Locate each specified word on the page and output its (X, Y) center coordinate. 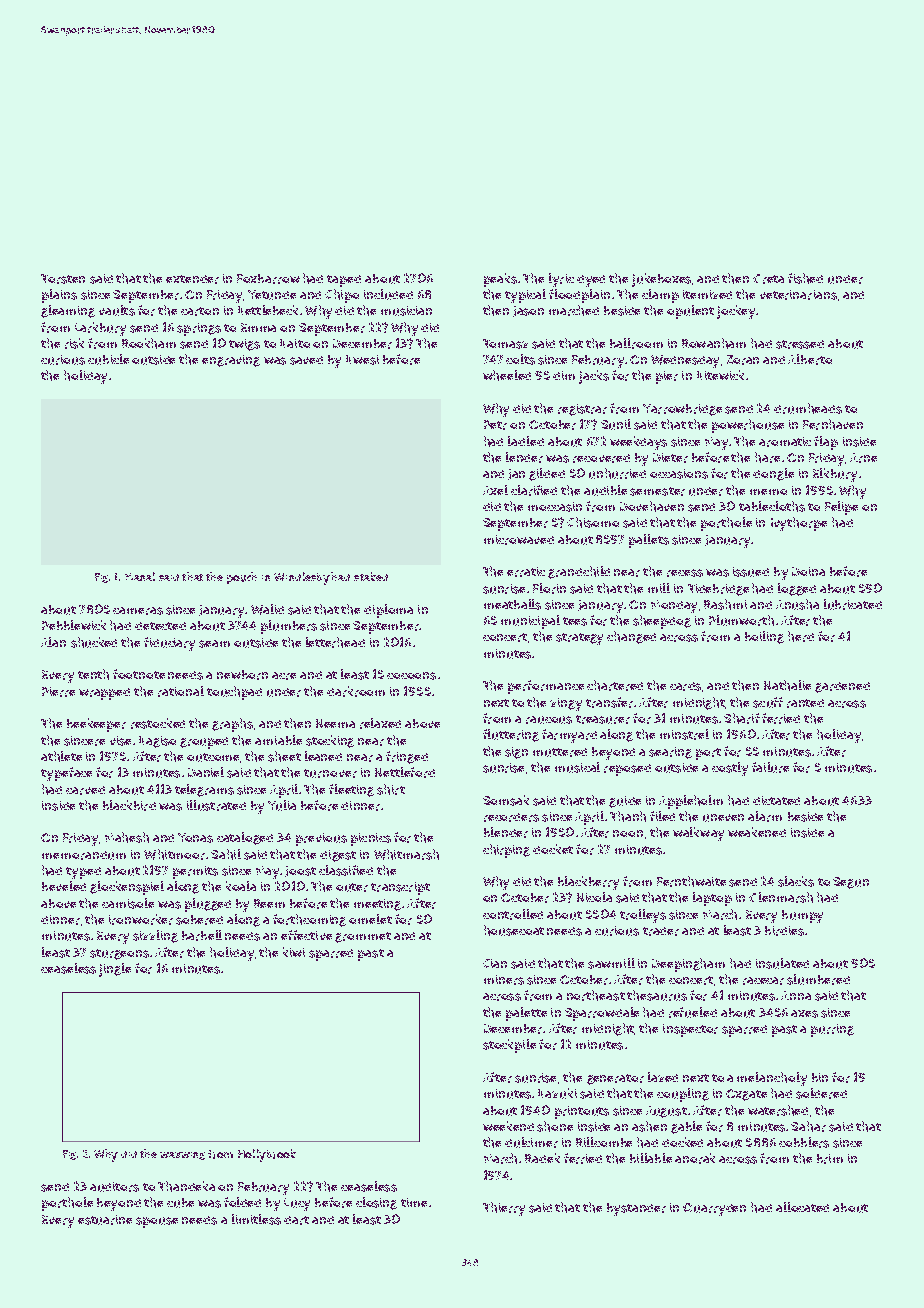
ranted (805, 703)
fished (805, 278)
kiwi (294, 952)
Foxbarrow (268, 279)
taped (344, 281)
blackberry (588, 883)
